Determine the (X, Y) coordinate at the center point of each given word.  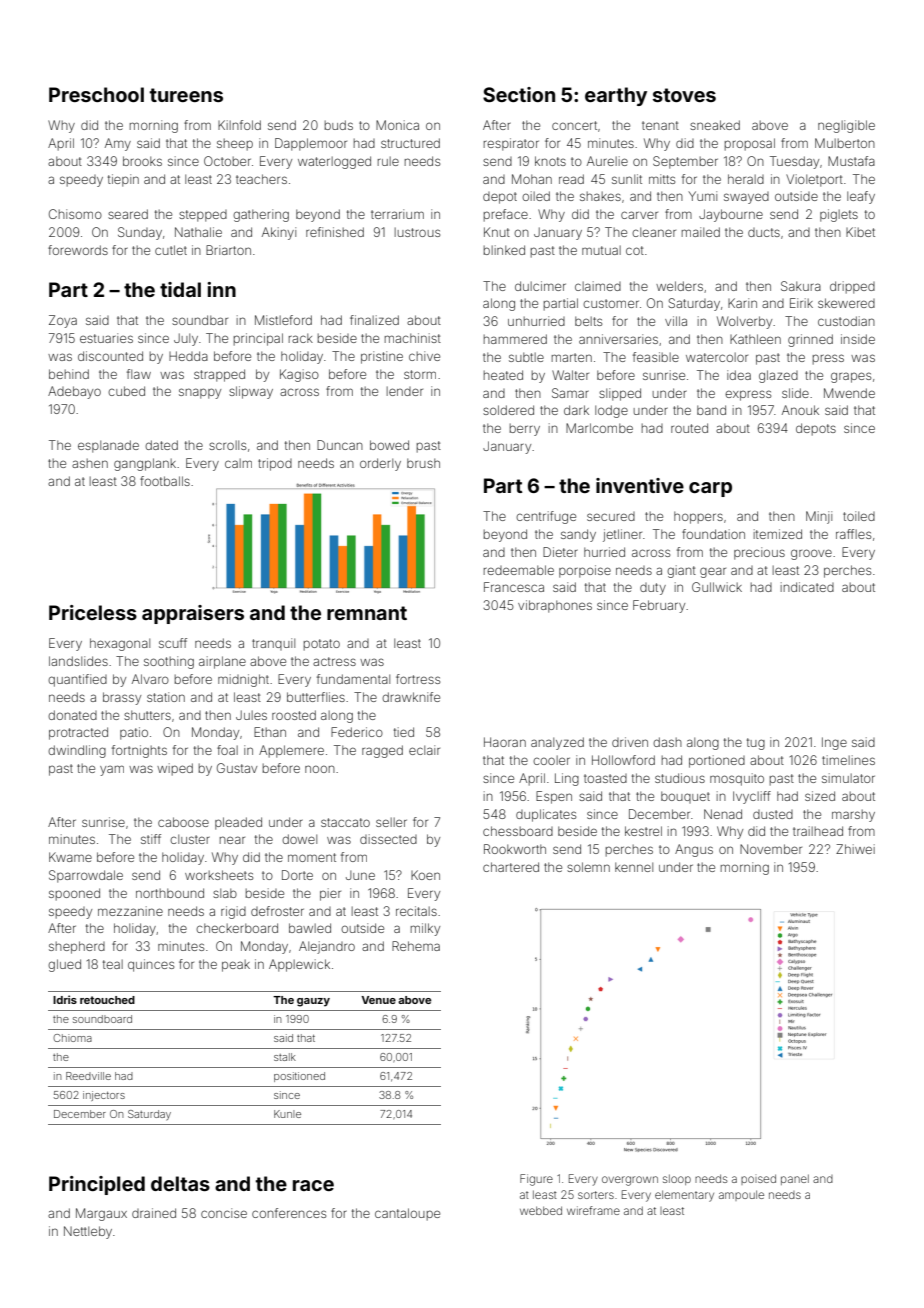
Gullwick (717, 587)
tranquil (273, 644)
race (313, 1185)
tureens (186, 95)
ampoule (741, 1195)
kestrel (643, 831)
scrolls (227, 445)
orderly (380, 464)
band (711, 410)
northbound (170, 893)
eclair (424, 750)
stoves (684, 95)
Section (519, 94)
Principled (97, 1185)
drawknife (411, 697)
